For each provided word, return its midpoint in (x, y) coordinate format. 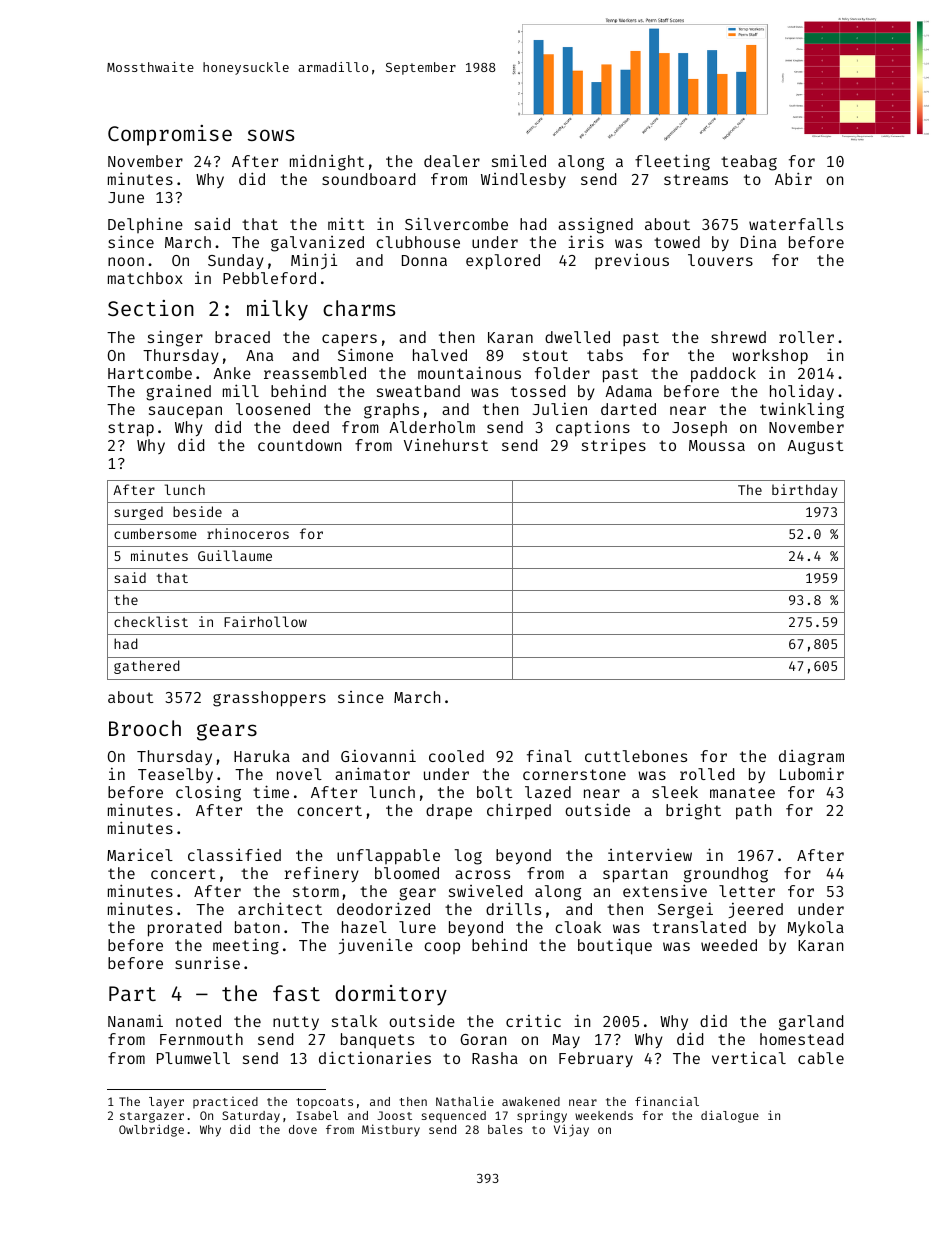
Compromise (170, 135)
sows (271, 135)
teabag (749, 163)
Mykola (816, 928)
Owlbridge (151, 1130)
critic (533, 1021)
